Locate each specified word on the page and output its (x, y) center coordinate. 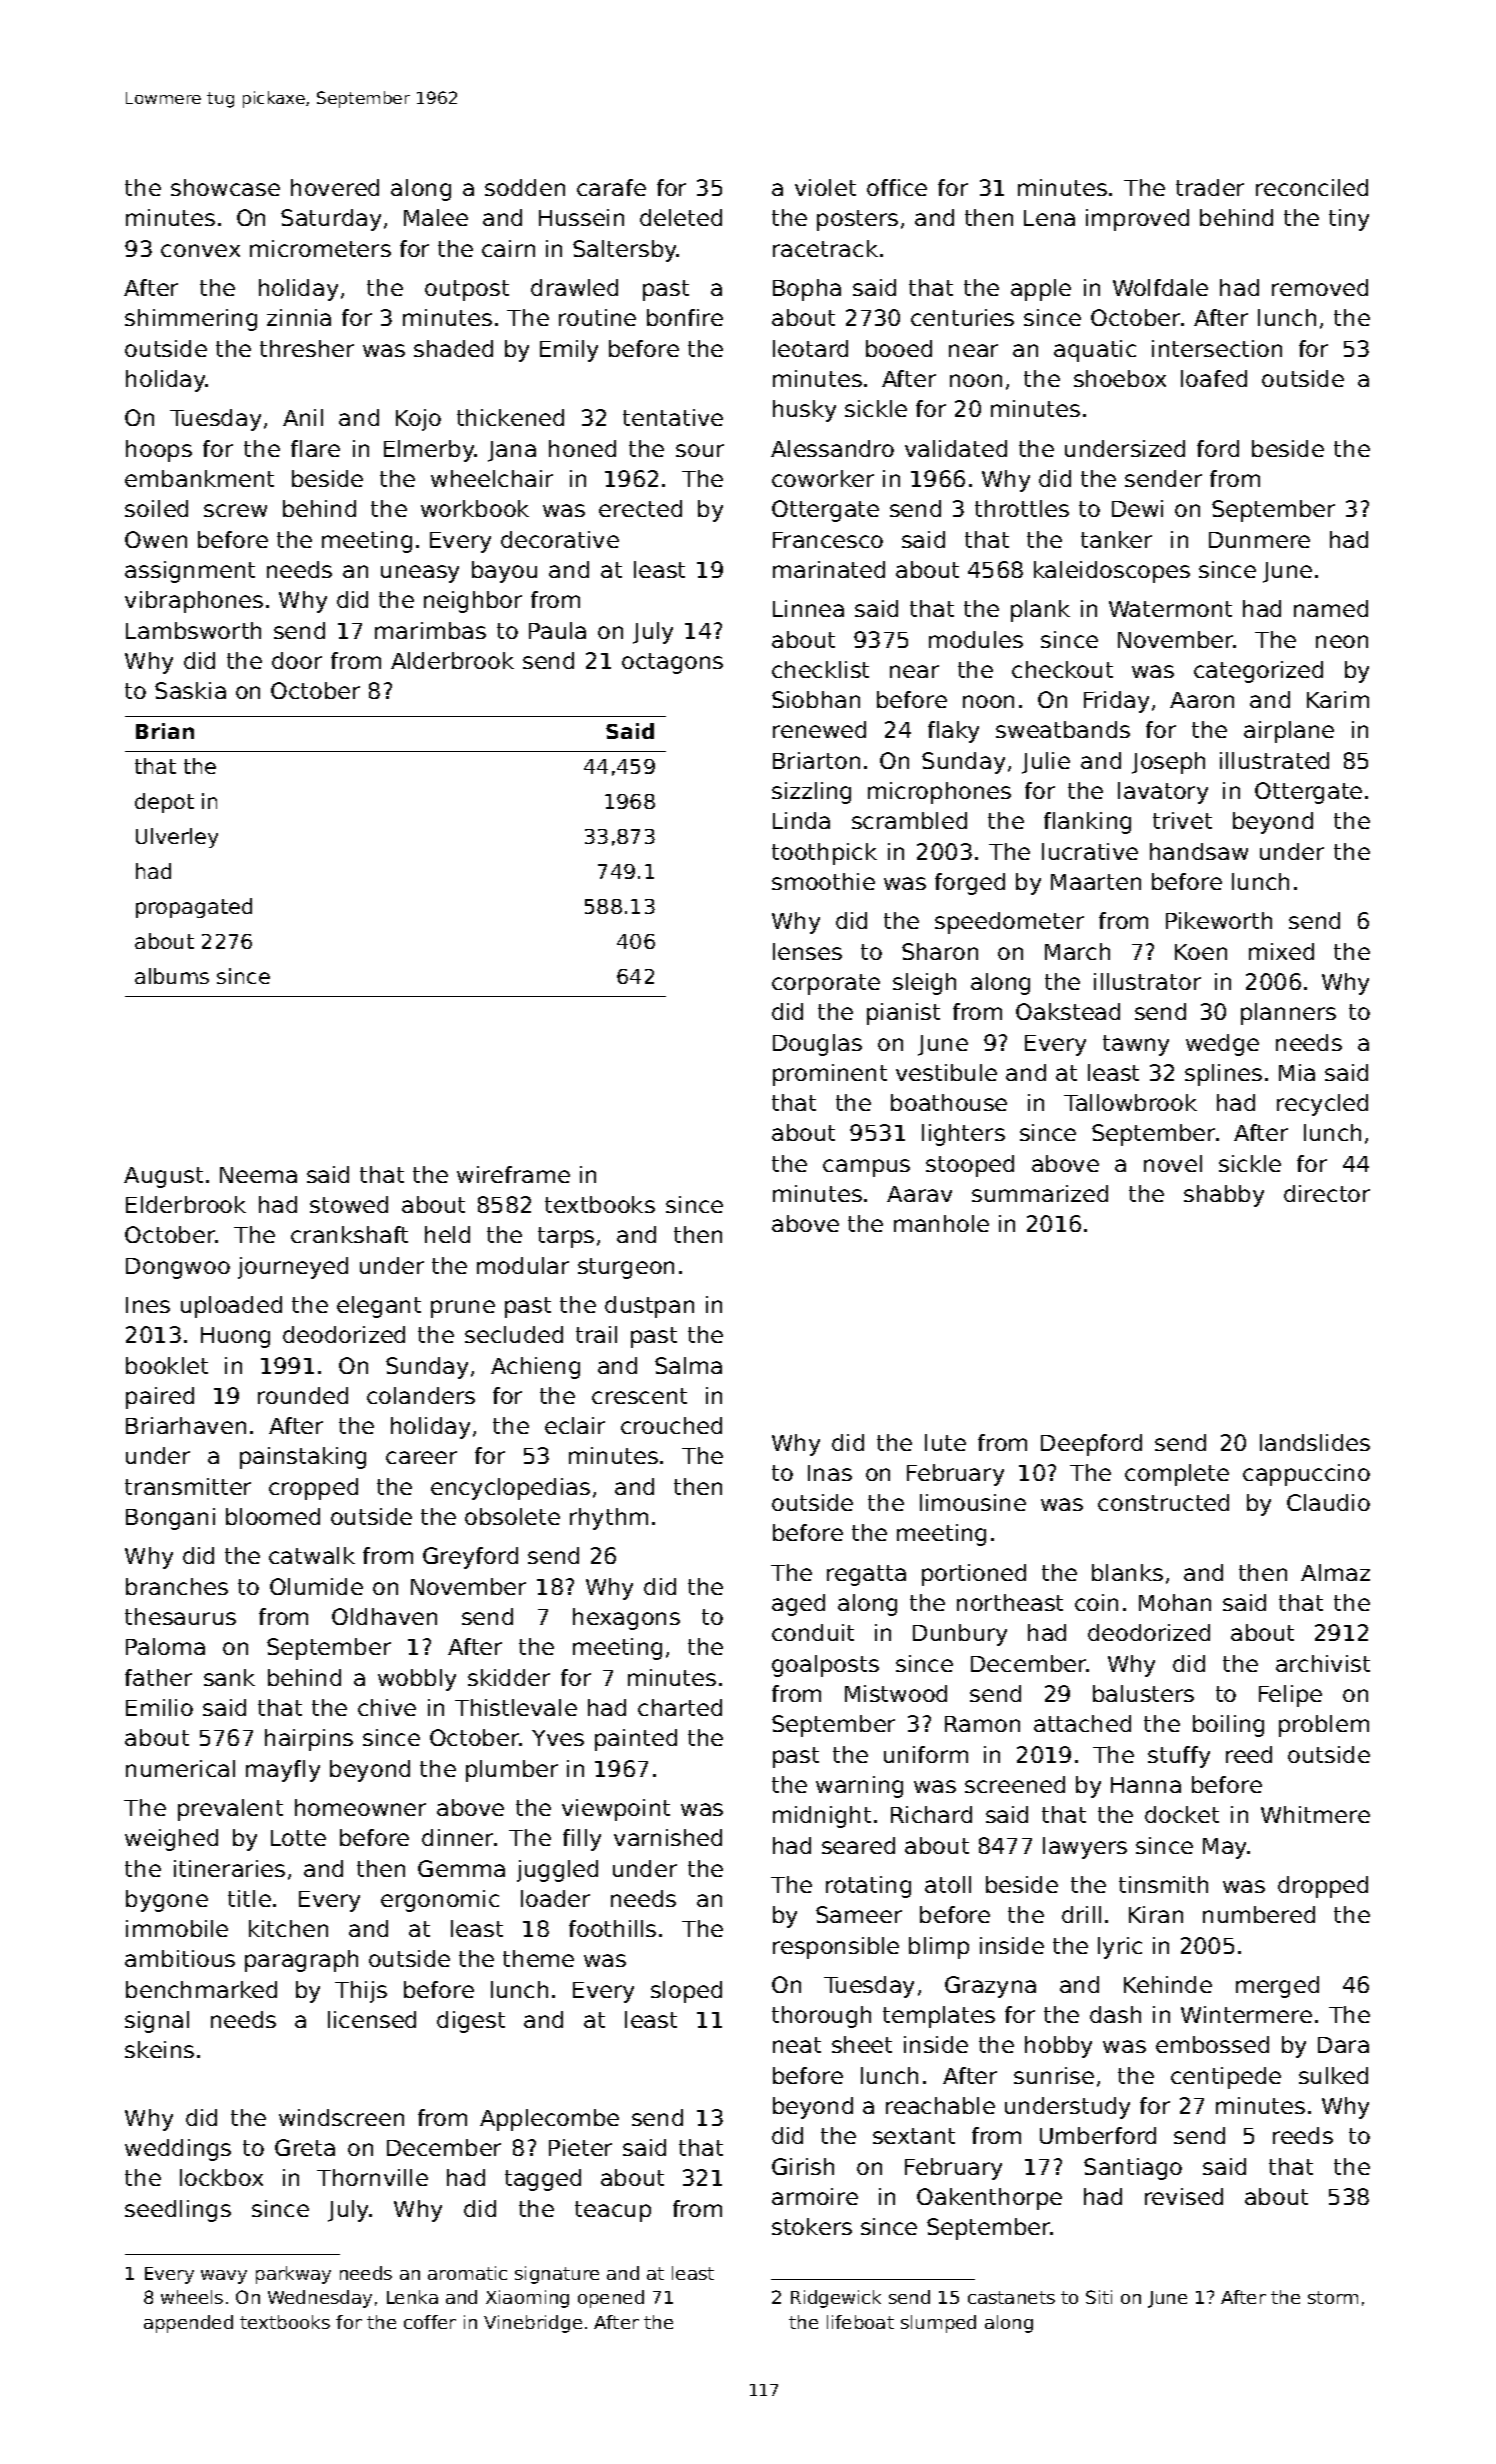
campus (866, 1168)
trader (1210, 187)
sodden (525, 187)
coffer (430, 2322)
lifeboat (860, 2322)
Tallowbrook (1130, 1102)
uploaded (231, 1307)
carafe (611, 187)
